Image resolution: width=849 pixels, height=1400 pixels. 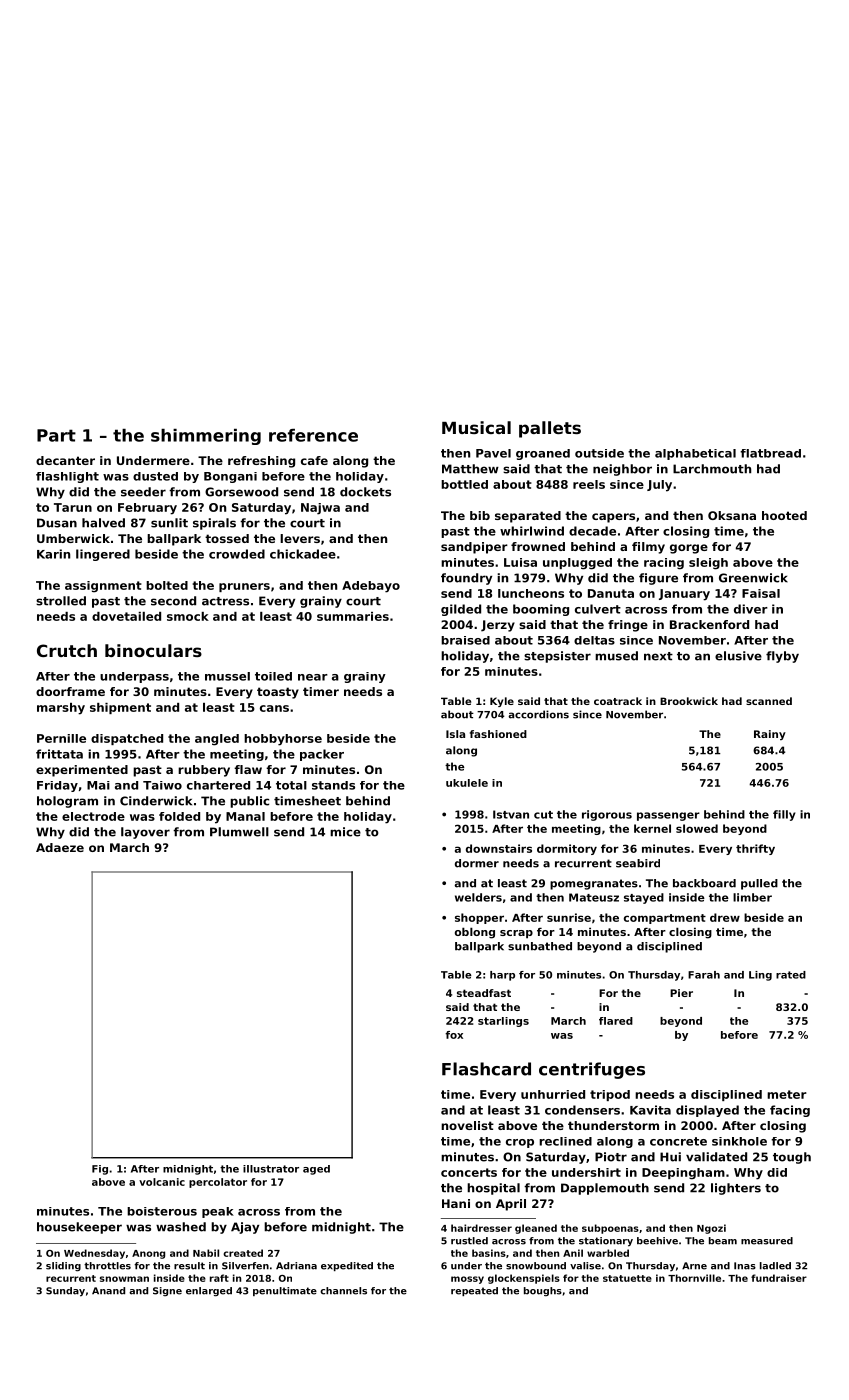 What do you see at coordinates (162, 1182) in the screenshot?
I see `volcanic` at bounding box center [162, 1182].
